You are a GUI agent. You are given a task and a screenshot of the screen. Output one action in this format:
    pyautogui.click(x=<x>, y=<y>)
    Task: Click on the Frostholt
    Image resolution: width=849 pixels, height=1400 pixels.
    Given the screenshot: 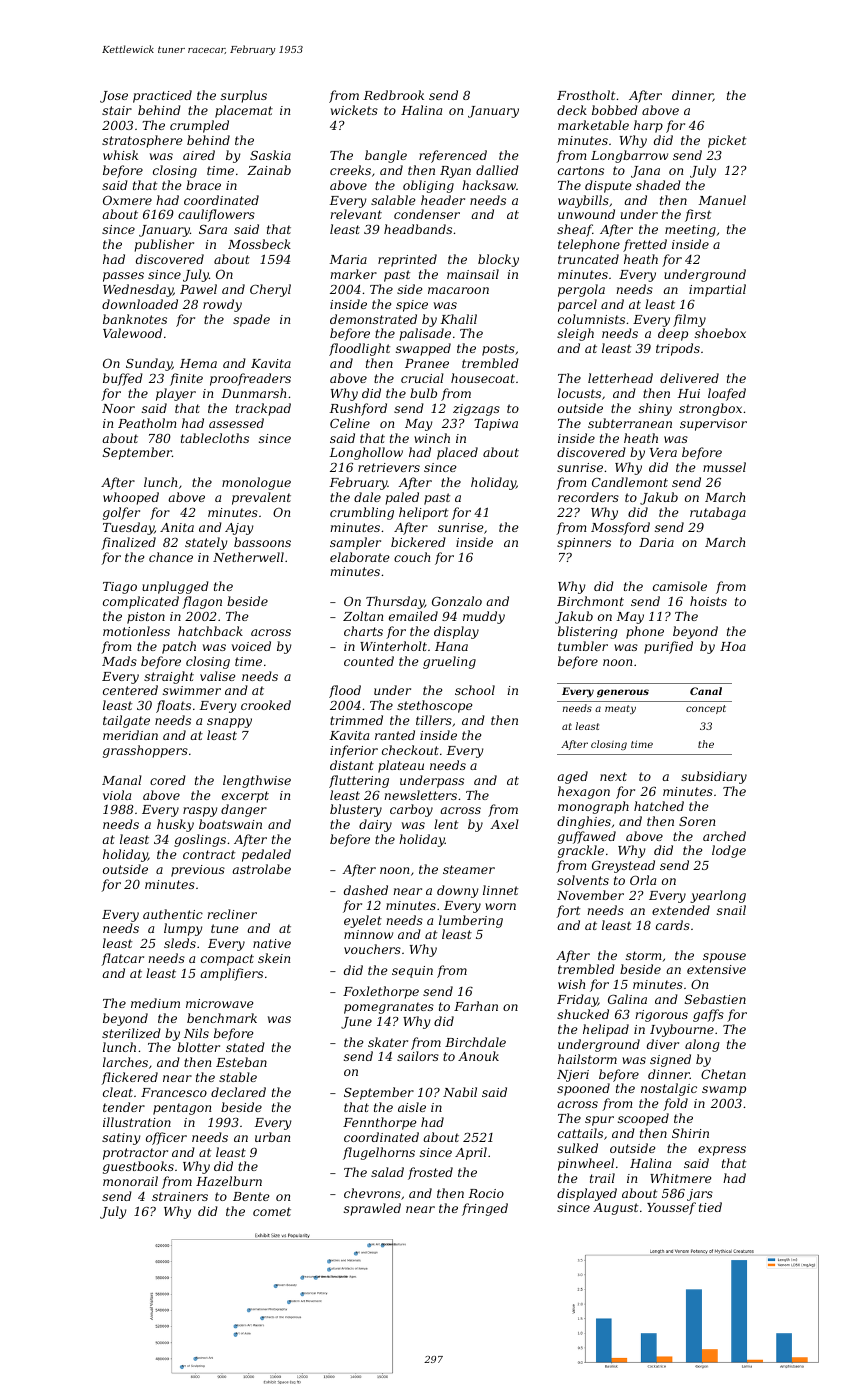 What is the action you would take?
    pyautogui.click(x=586, y=95)
